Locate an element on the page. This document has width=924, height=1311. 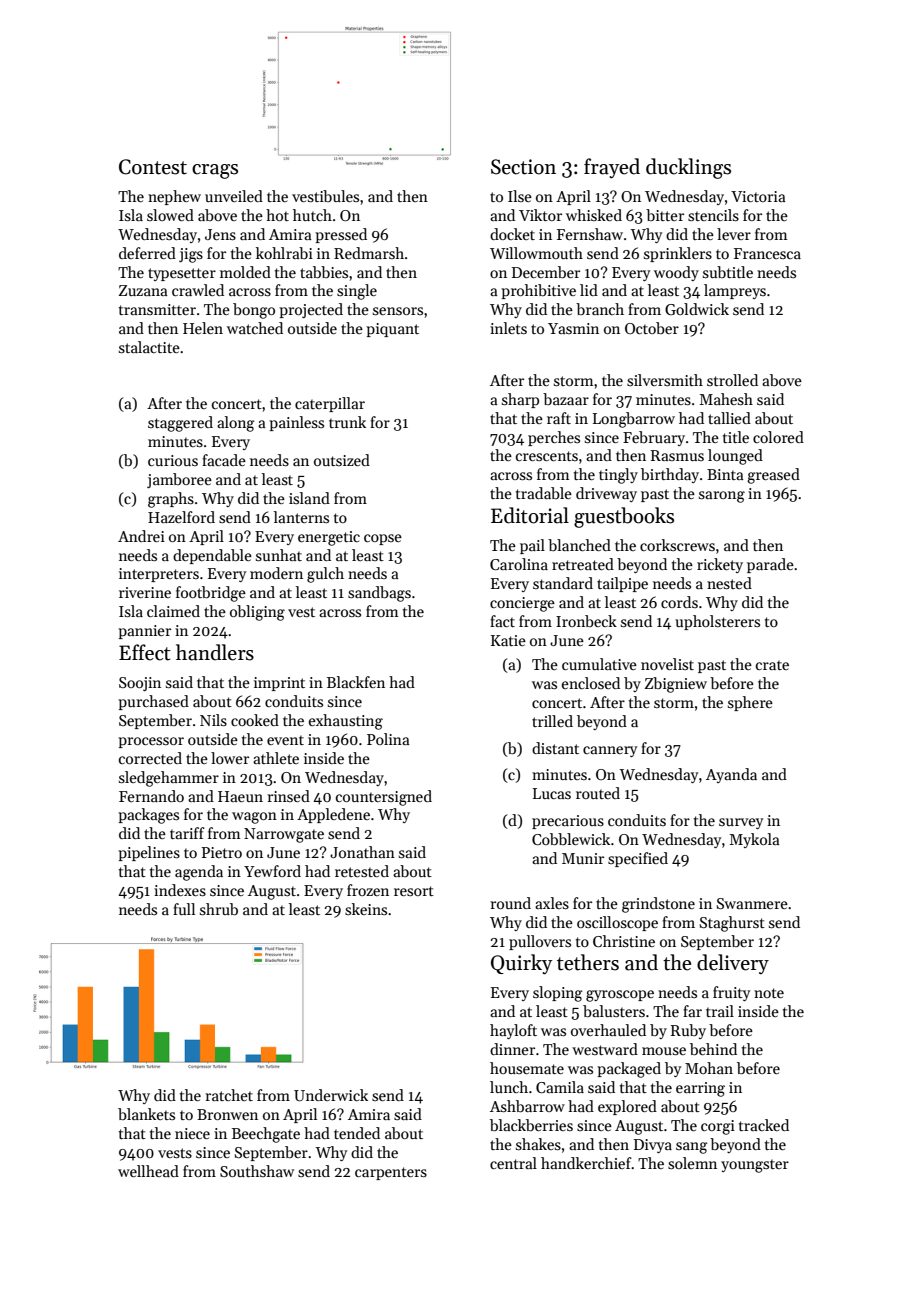
Victoria is located at coordinates (758, 196).
